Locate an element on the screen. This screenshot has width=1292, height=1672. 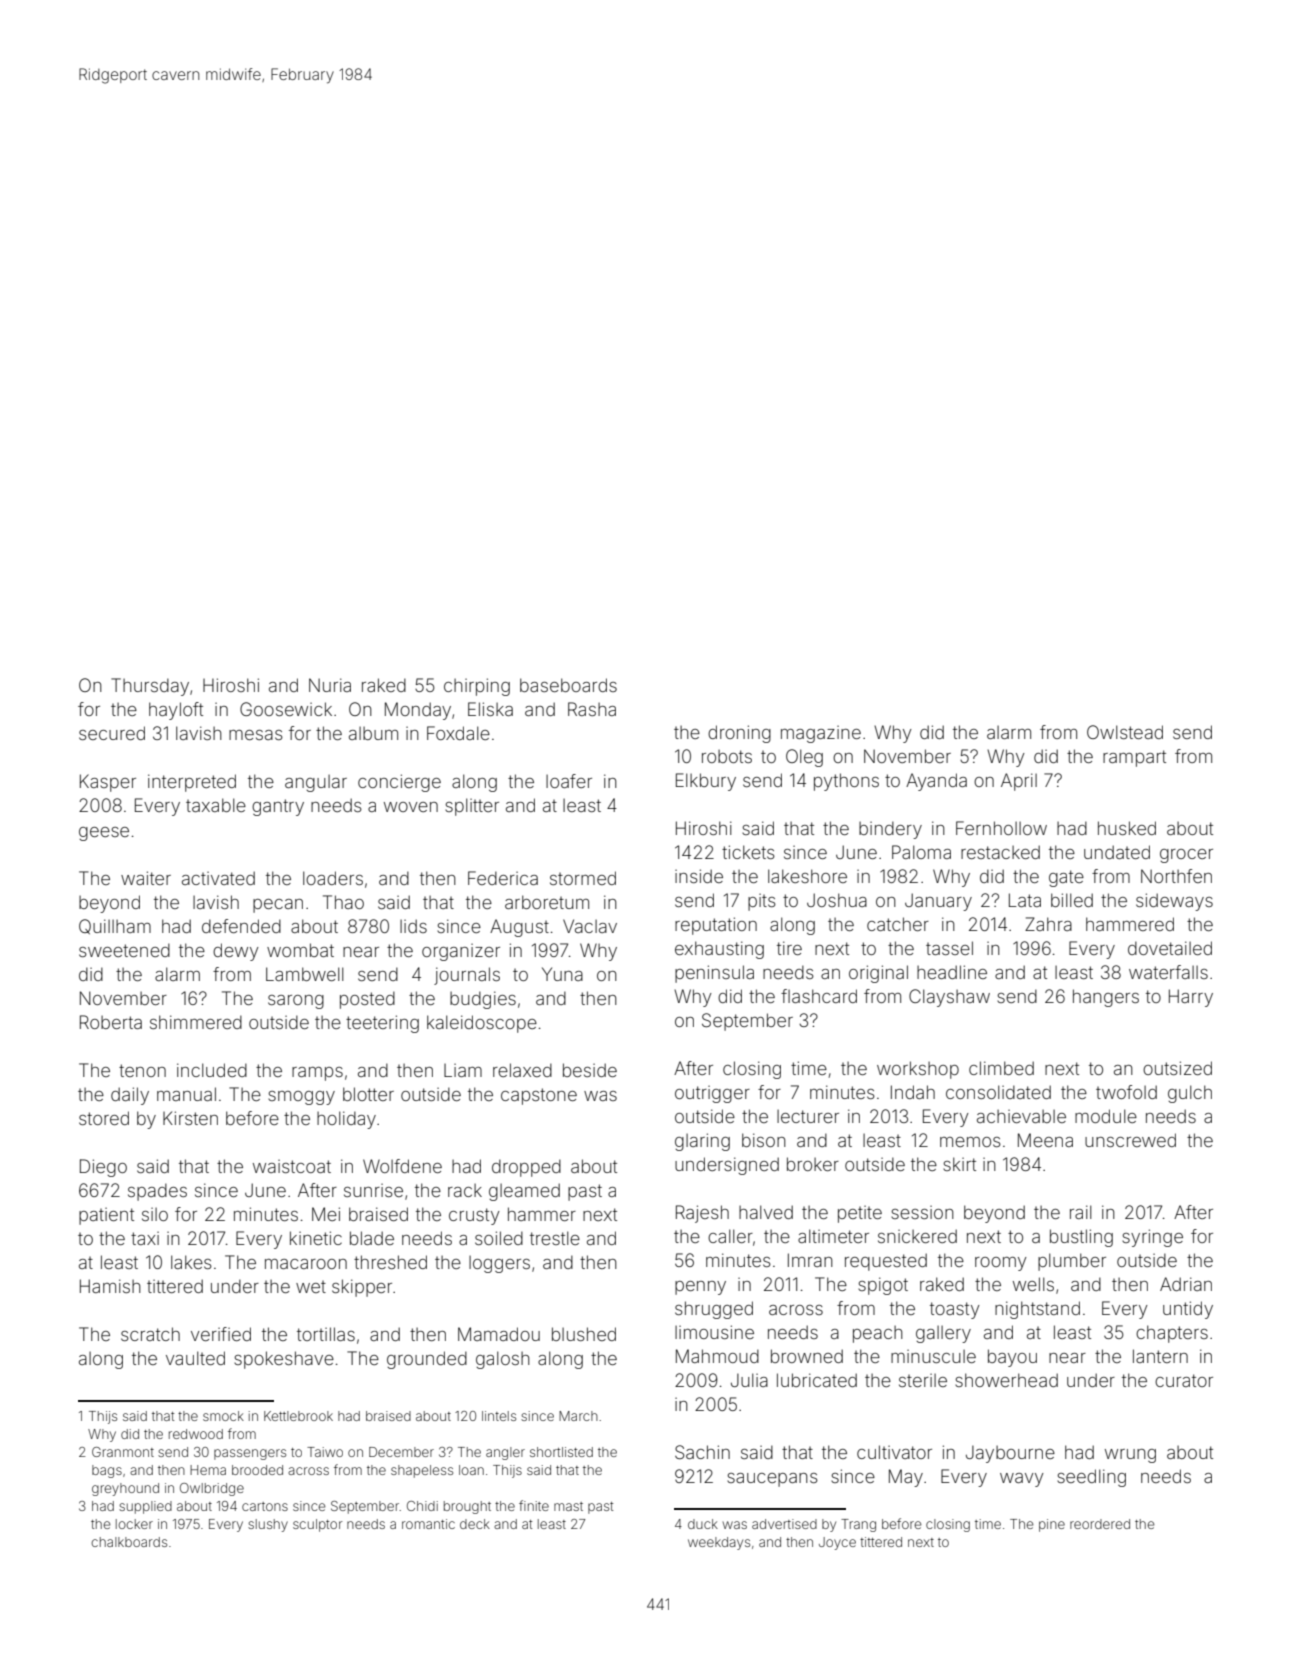
cultivator is located at coordinates (894, 1452).
